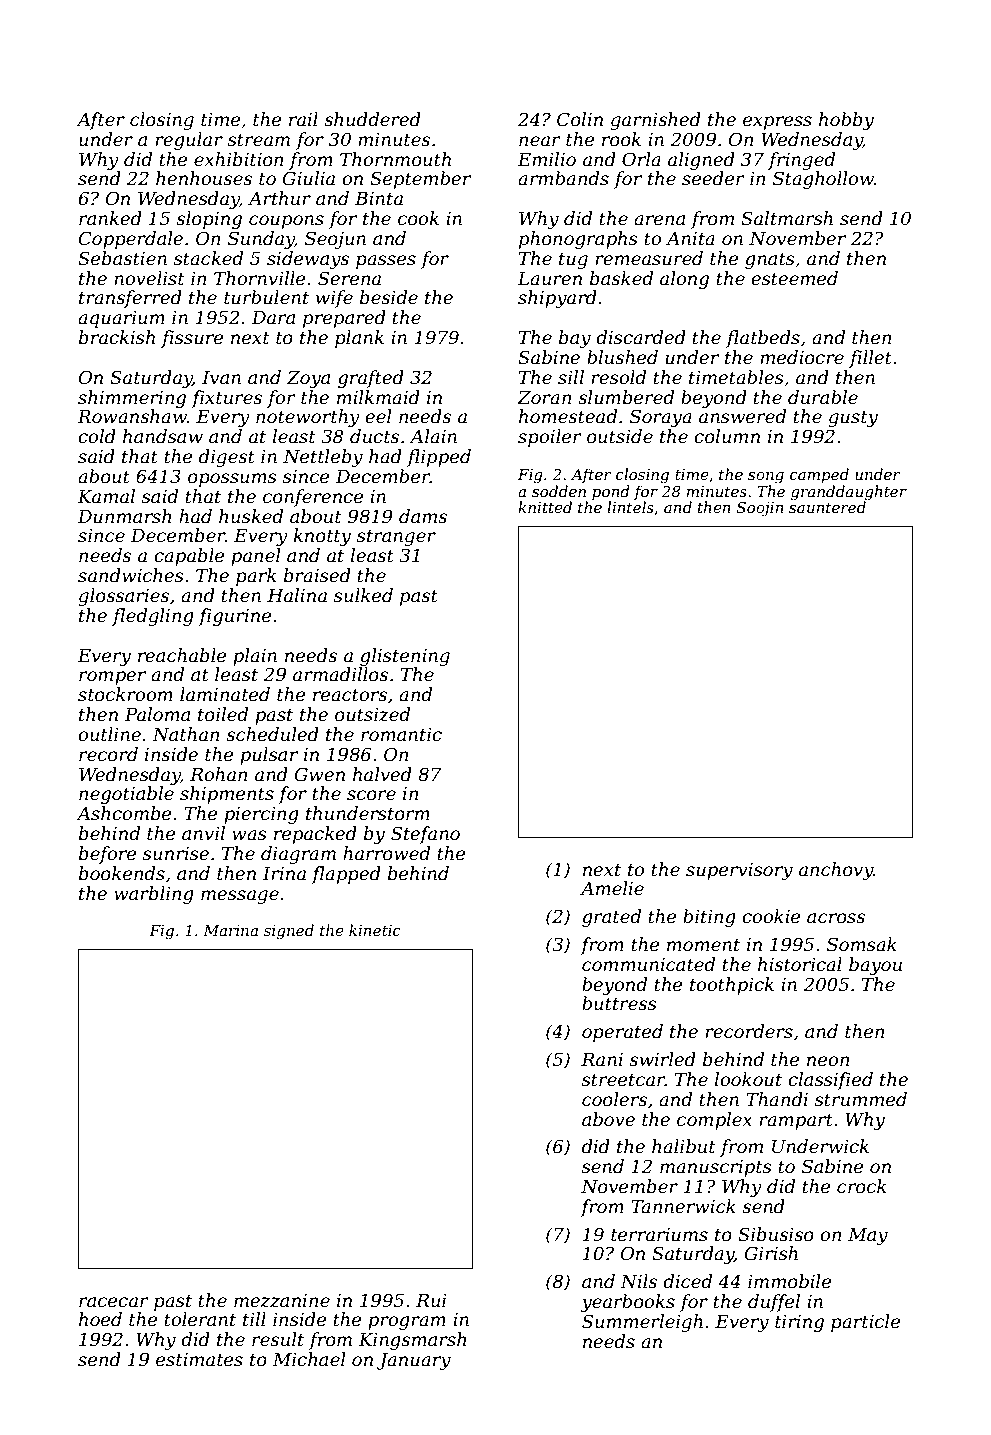 The width and height of the page is (991, 1435). What do you see at coordinates (255, 657) in the page?
I see `plain` at bounding box center [255, 657].
